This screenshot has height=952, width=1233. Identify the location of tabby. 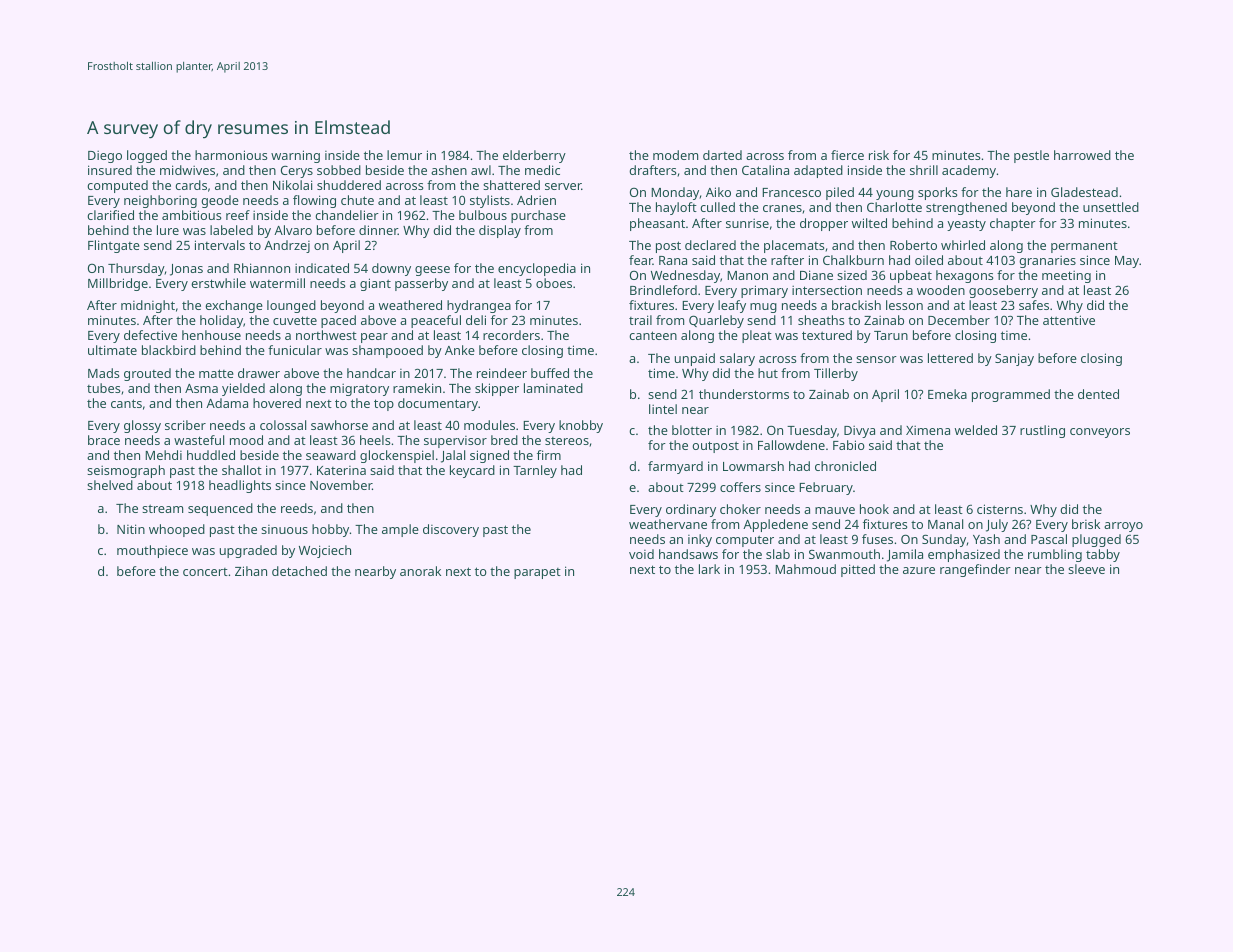
(1103, 555).
